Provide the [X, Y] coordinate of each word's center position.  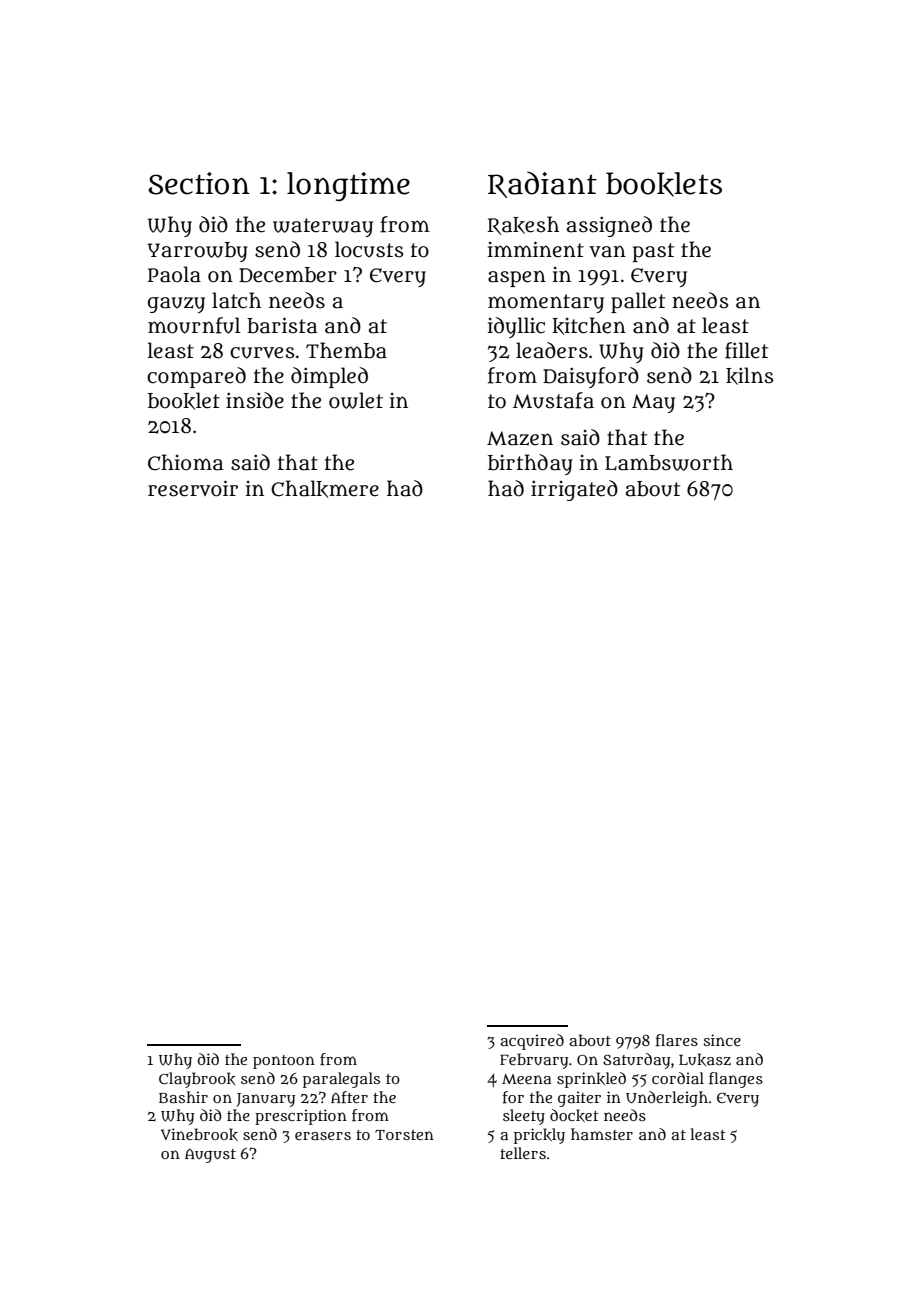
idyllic [516, 327]
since [722, 1040]
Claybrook [197, 1080]
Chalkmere [325, 489]
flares [677, 1040]
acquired [532, 1042]
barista [282, 325]
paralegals [341, 1080]
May [653, 403]
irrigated [574, 490]
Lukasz [705, 1059]
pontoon [284, 1062]
